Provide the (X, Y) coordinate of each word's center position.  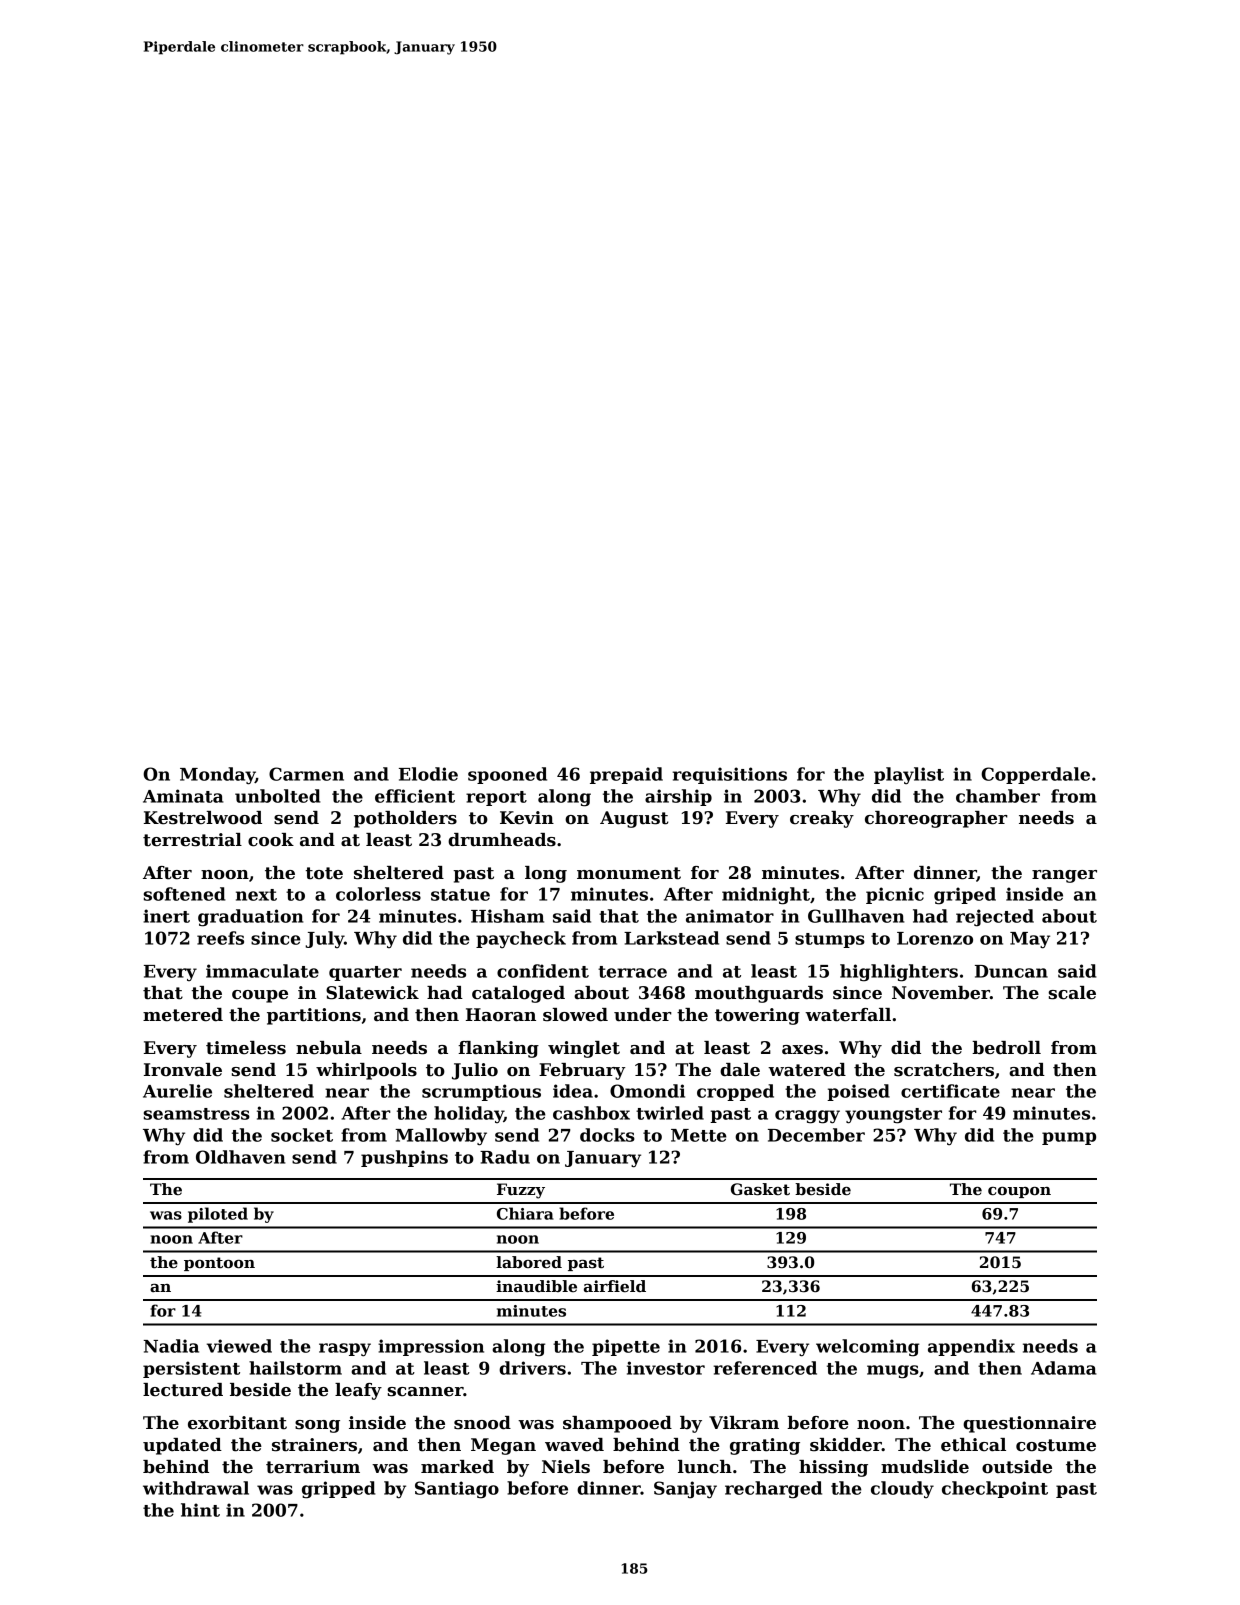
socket (302, 1135)
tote (324, 873)
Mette (699, 1135)
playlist (909, 775)
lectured (183, 1390)
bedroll (1006, 1048)
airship (678, 797)
